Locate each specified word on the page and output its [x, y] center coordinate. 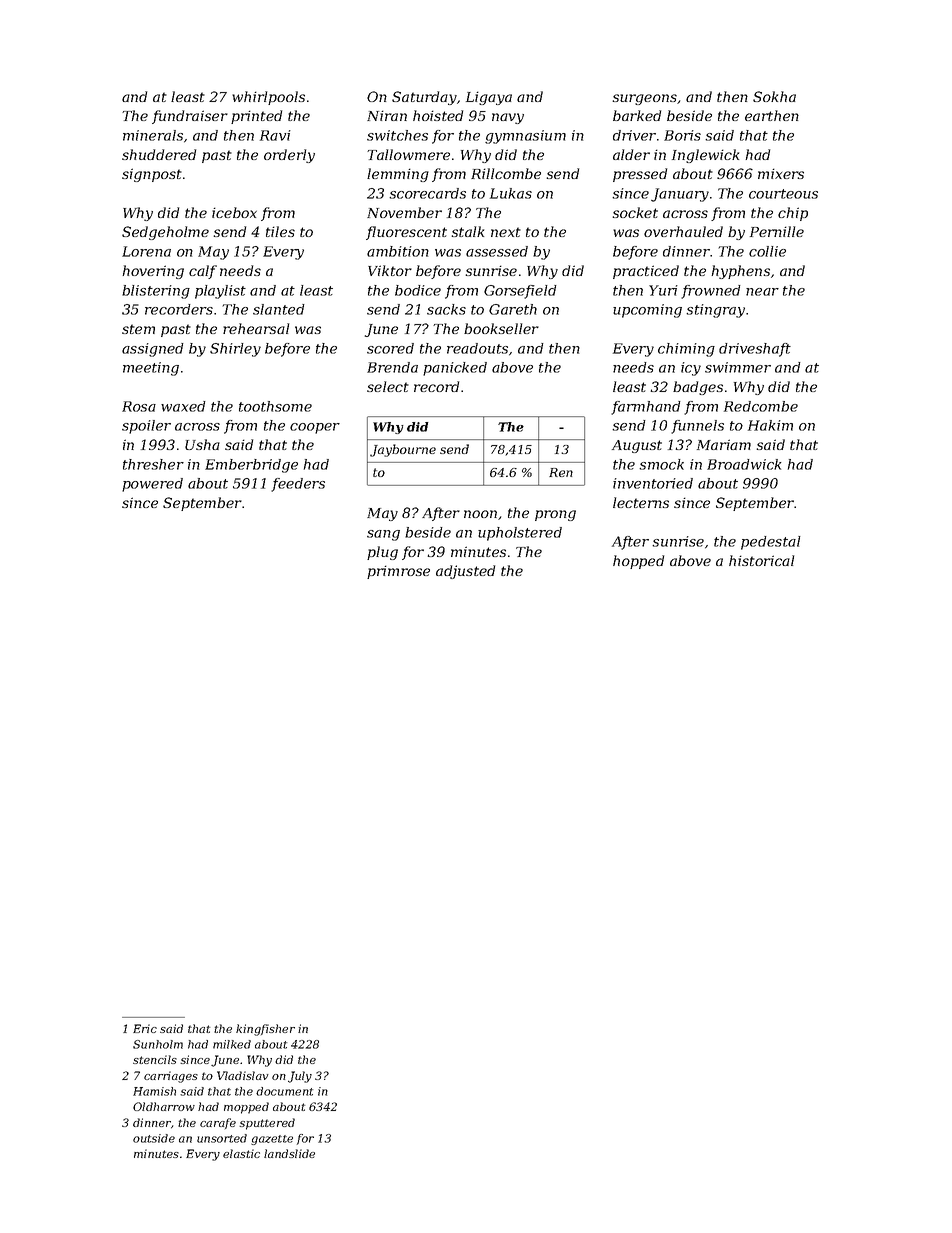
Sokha [774, 96]
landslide [289, 1153]
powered [152, 485]
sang [383, 535]
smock [661, 464]
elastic [241, 1153]
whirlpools [268, 98]
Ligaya [489, 98]
